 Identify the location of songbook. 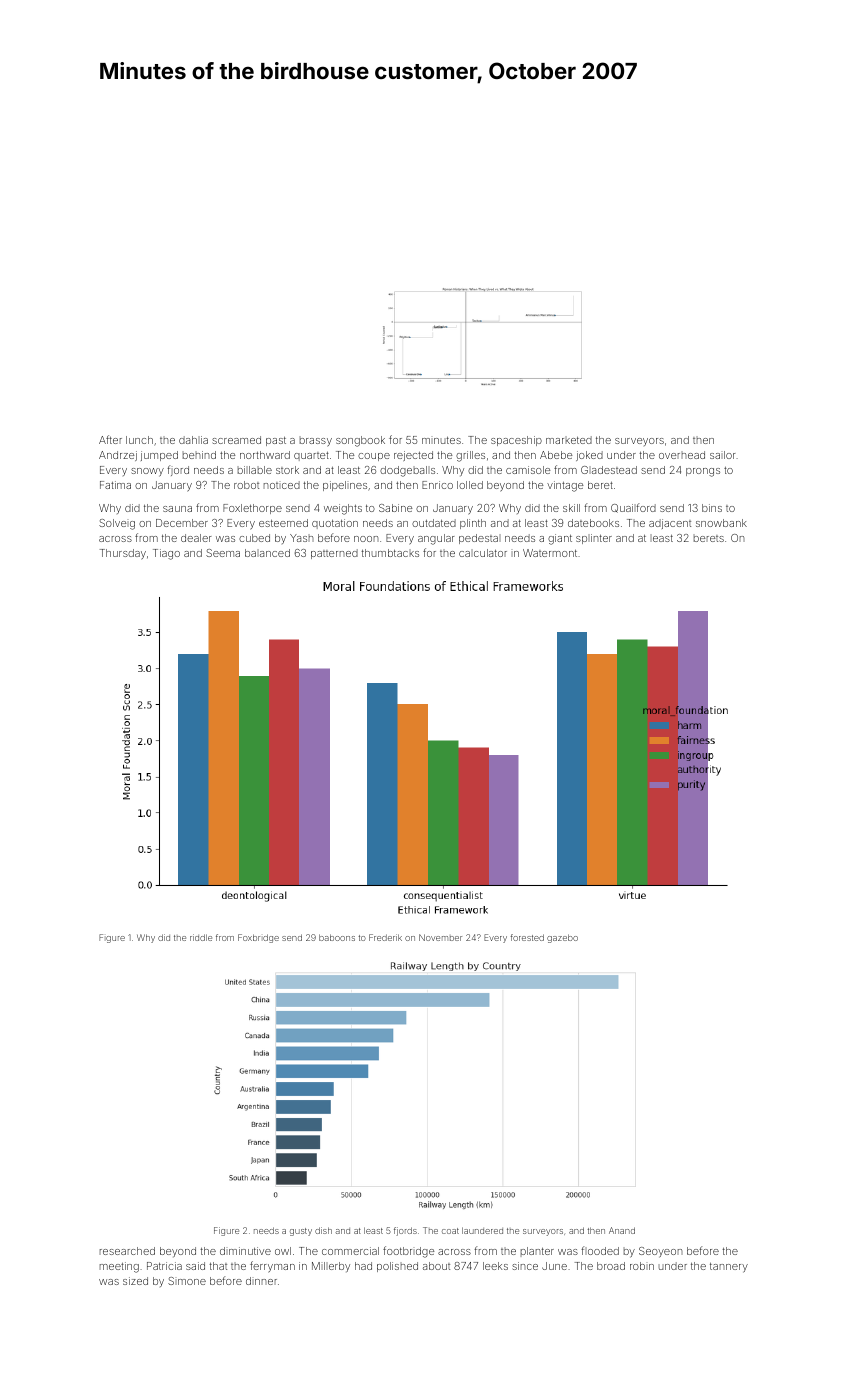
(360, 441).
